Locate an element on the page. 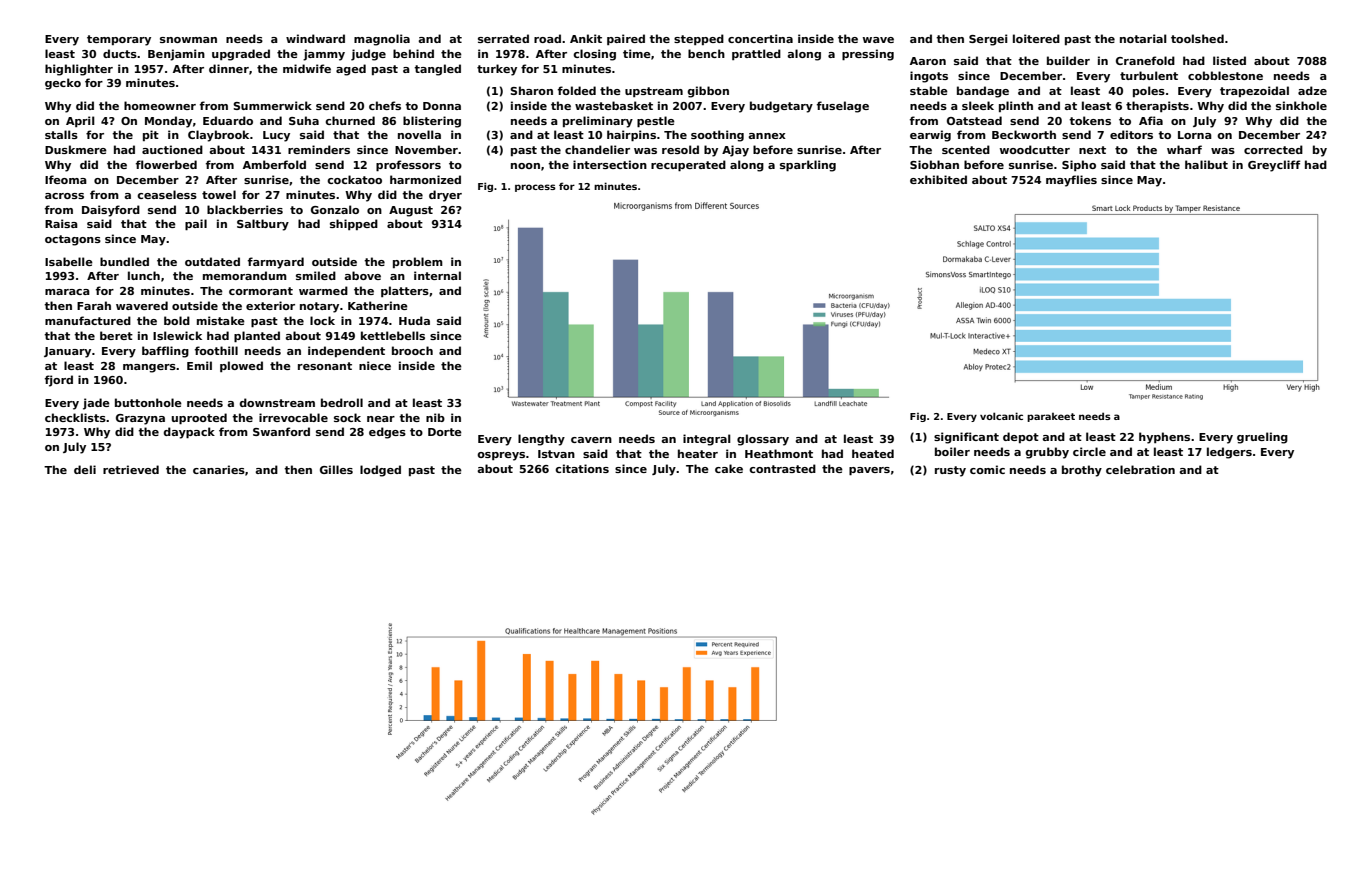  toolshed is located at coordinates (1197, 38).
